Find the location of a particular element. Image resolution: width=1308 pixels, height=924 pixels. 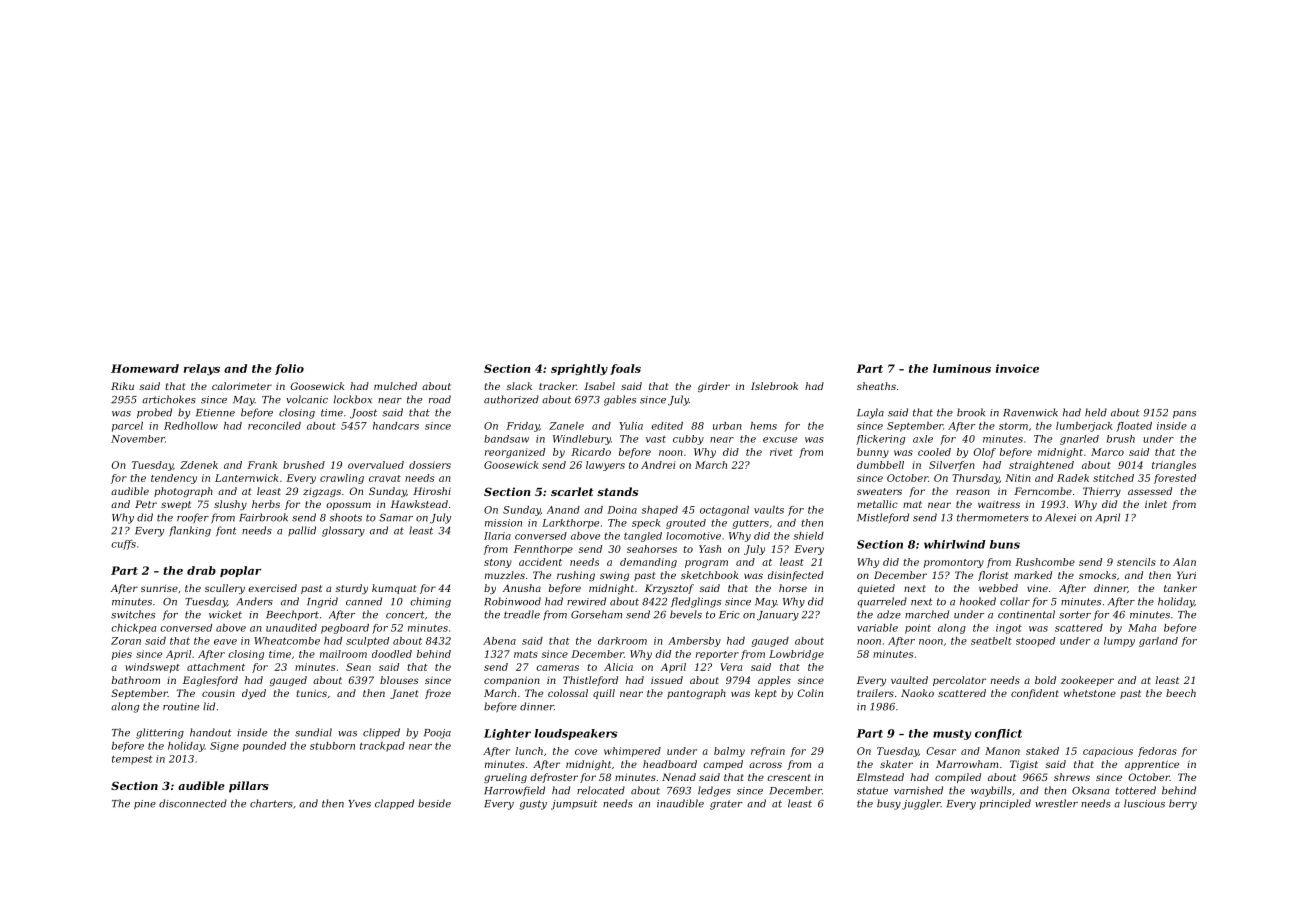

attachment is located at coordinates (216, 667).
